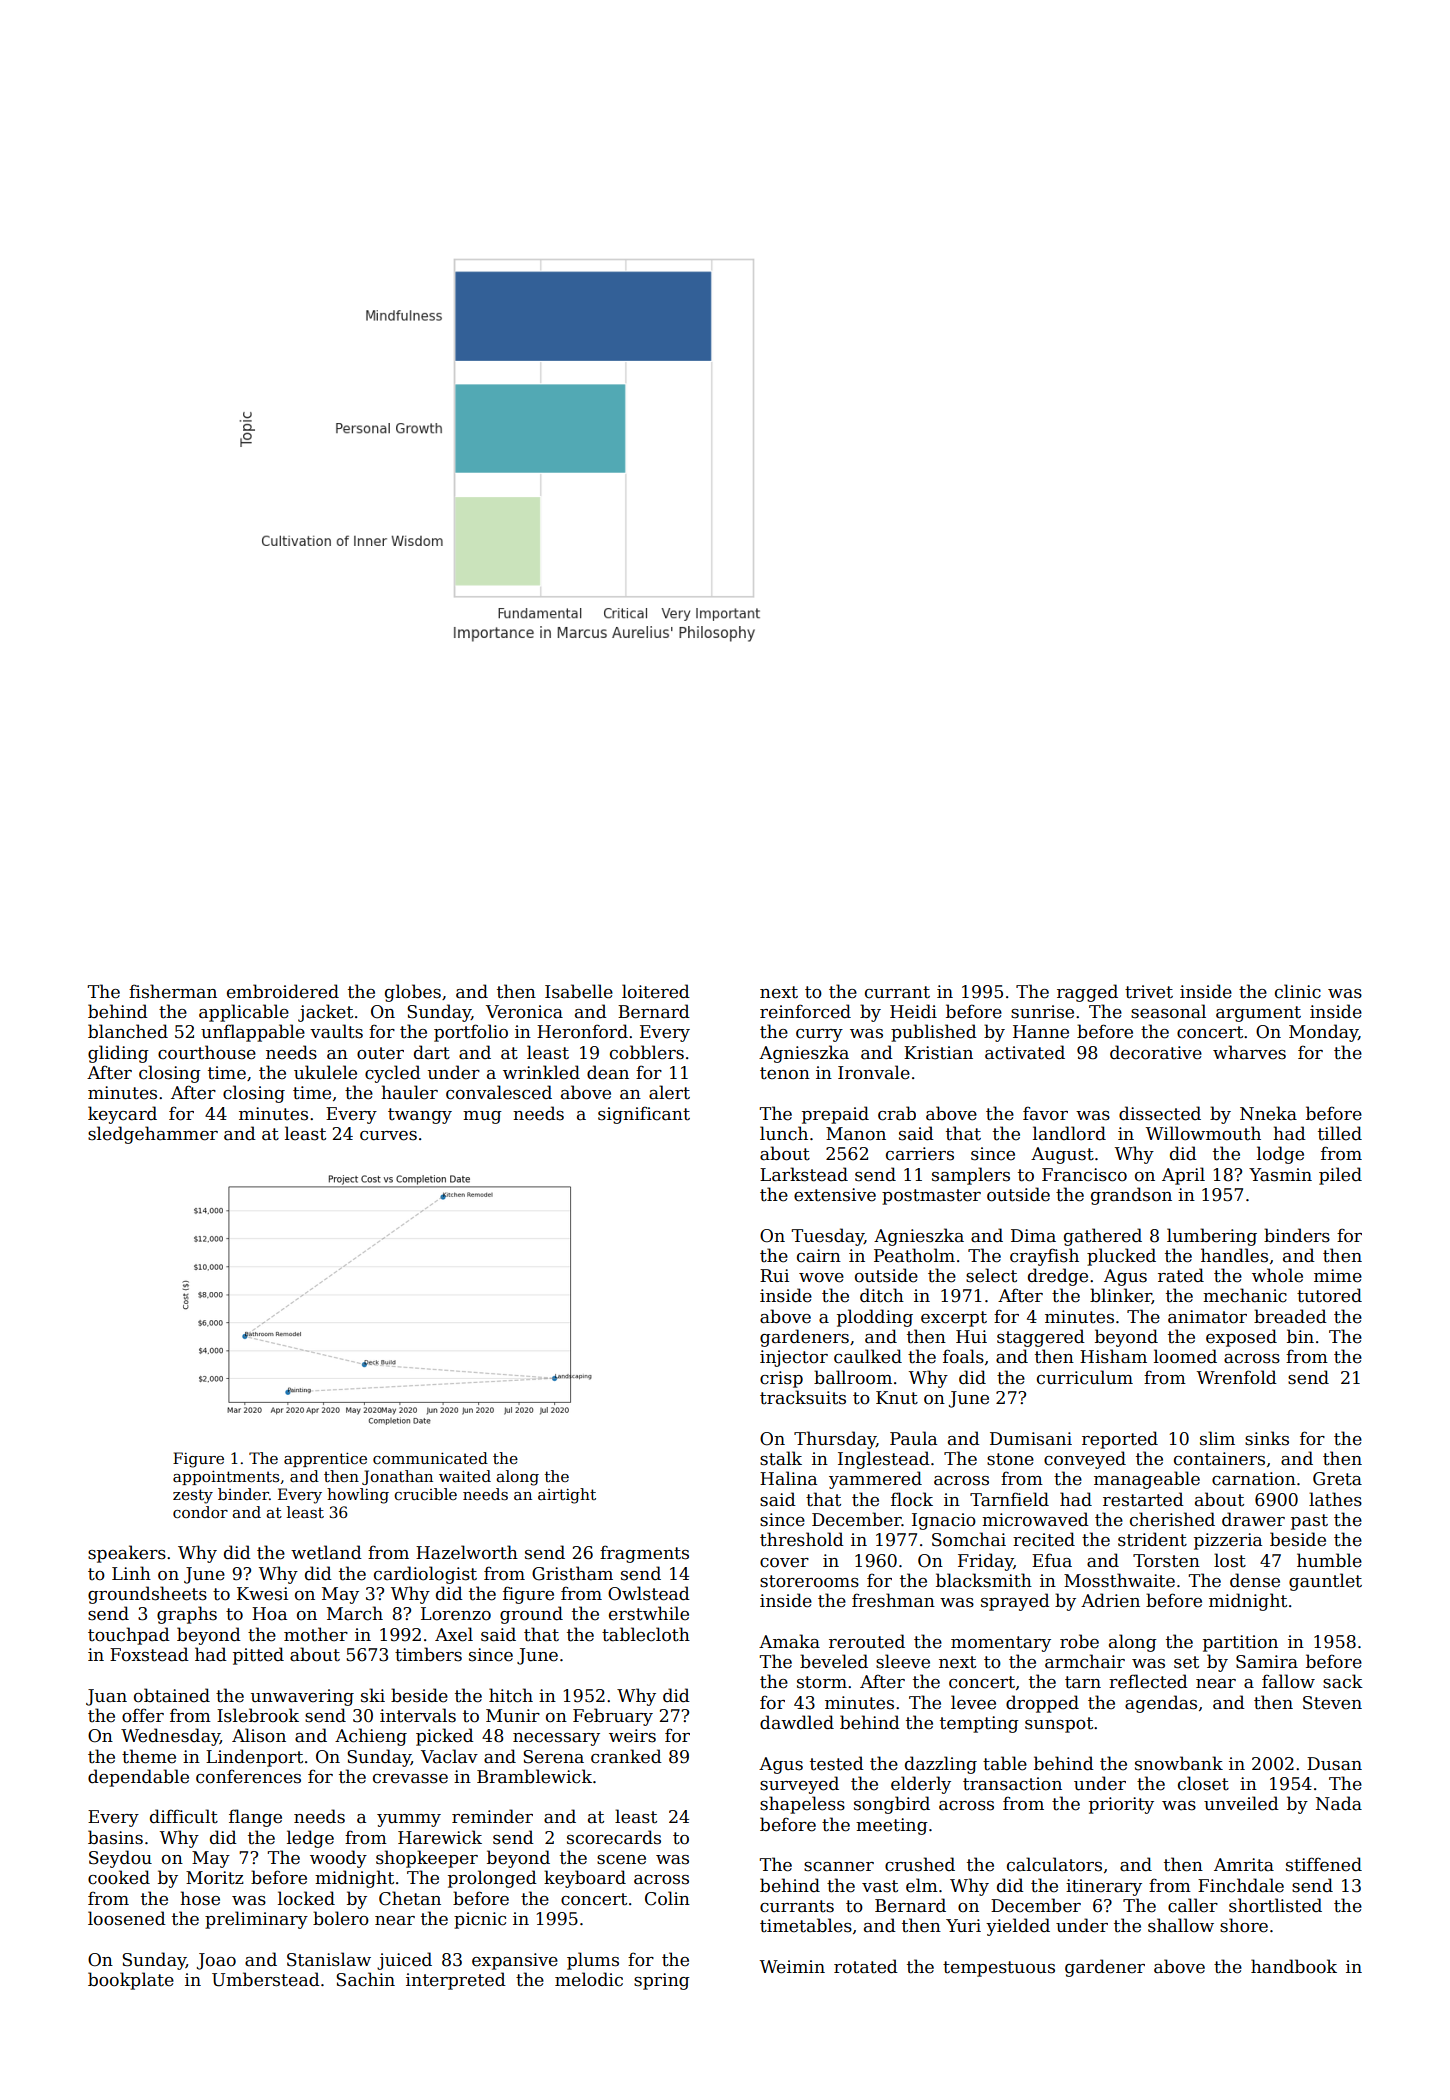 The width and height of the document is (1450, 2100). What do you see at coordinates (122, 1115) in the document?
I see `keycard` at bounding box center [122, 1115].
